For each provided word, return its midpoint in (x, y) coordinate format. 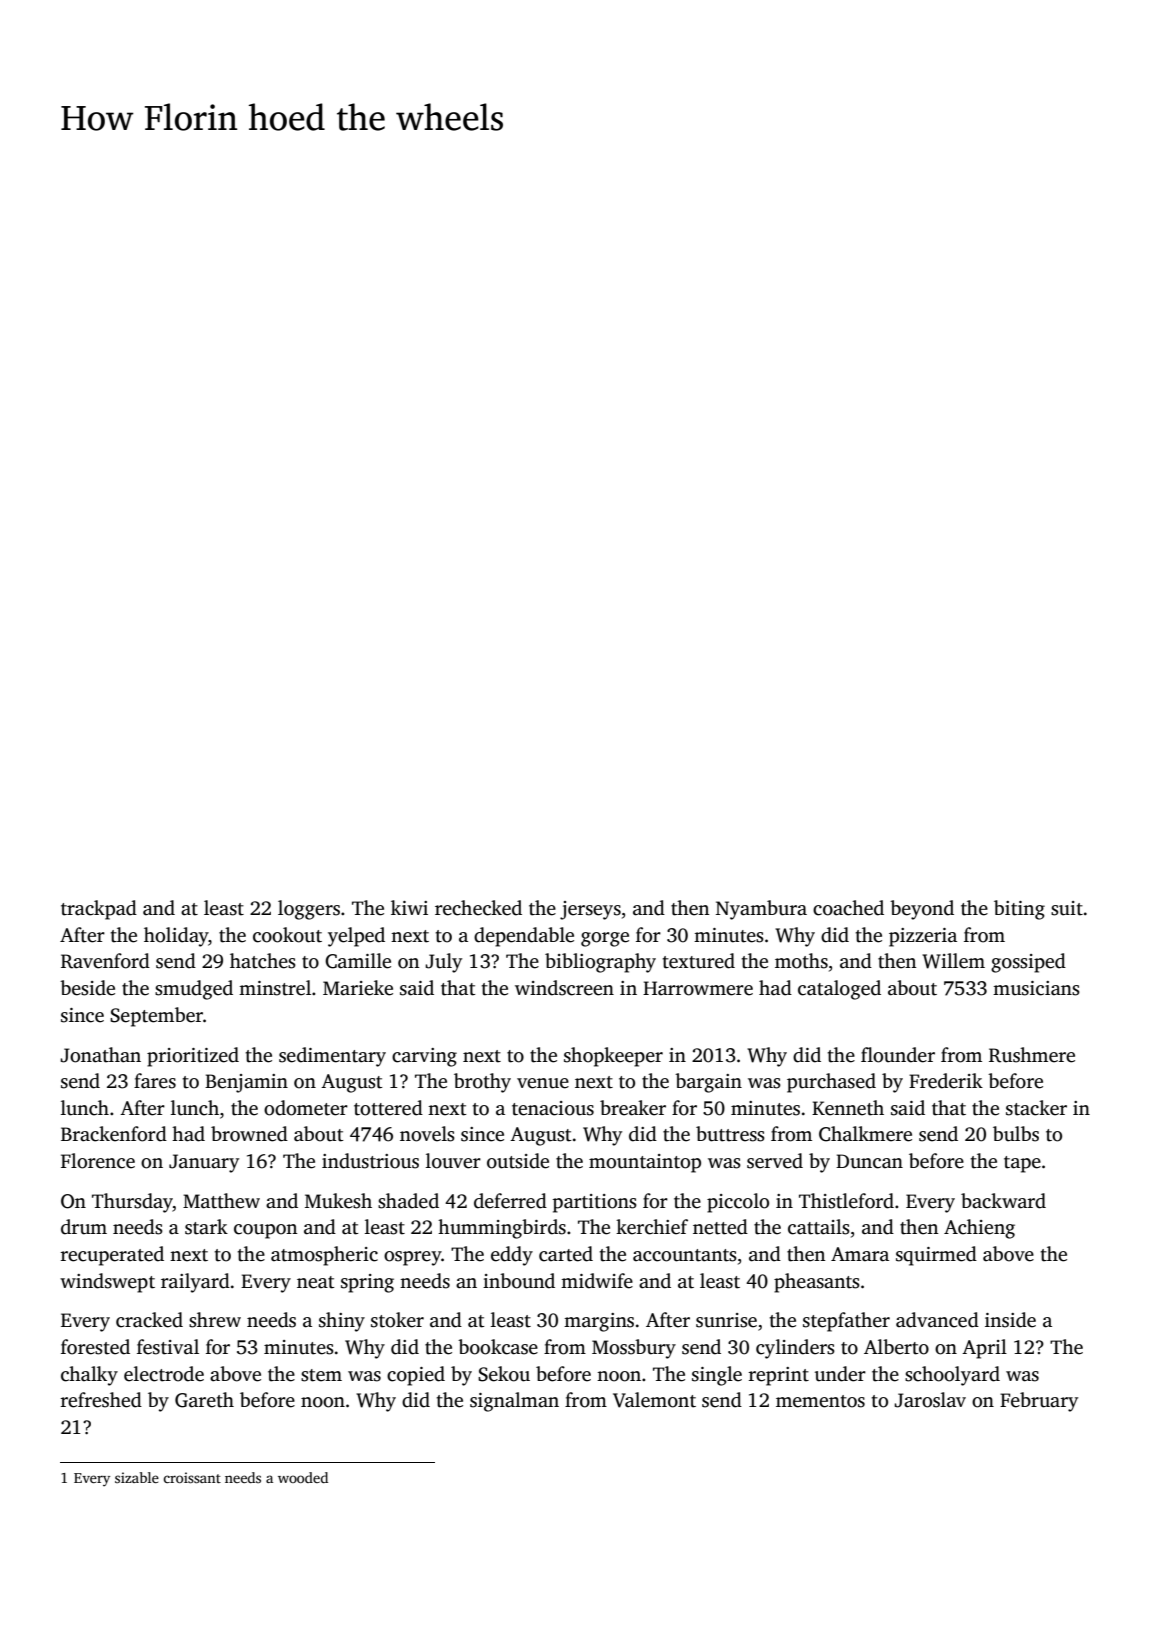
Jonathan (100, 1055)
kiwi (409, 907)
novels (427, 1134)
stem (321, 1375)
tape (1022, 1164)
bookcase (498, 1347)
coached (848, 908)
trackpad (99, 910)
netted (720, 1227)
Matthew (221, 1201)
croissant (192, 1477)
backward (1003, 1201)
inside (1010, 1320)
